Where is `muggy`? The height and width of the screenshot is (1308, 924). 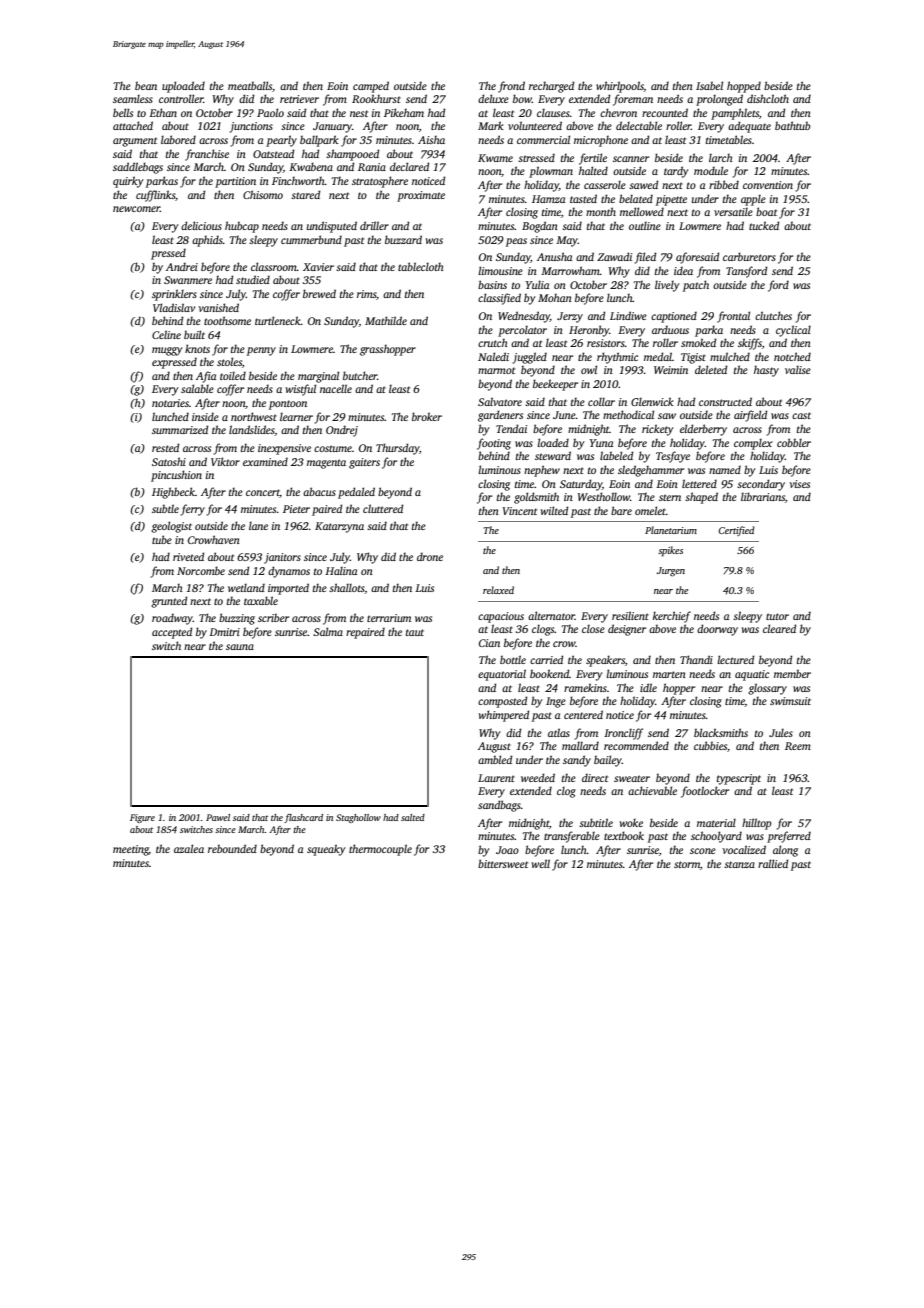
muggy is located at coordinates (167, 351).
